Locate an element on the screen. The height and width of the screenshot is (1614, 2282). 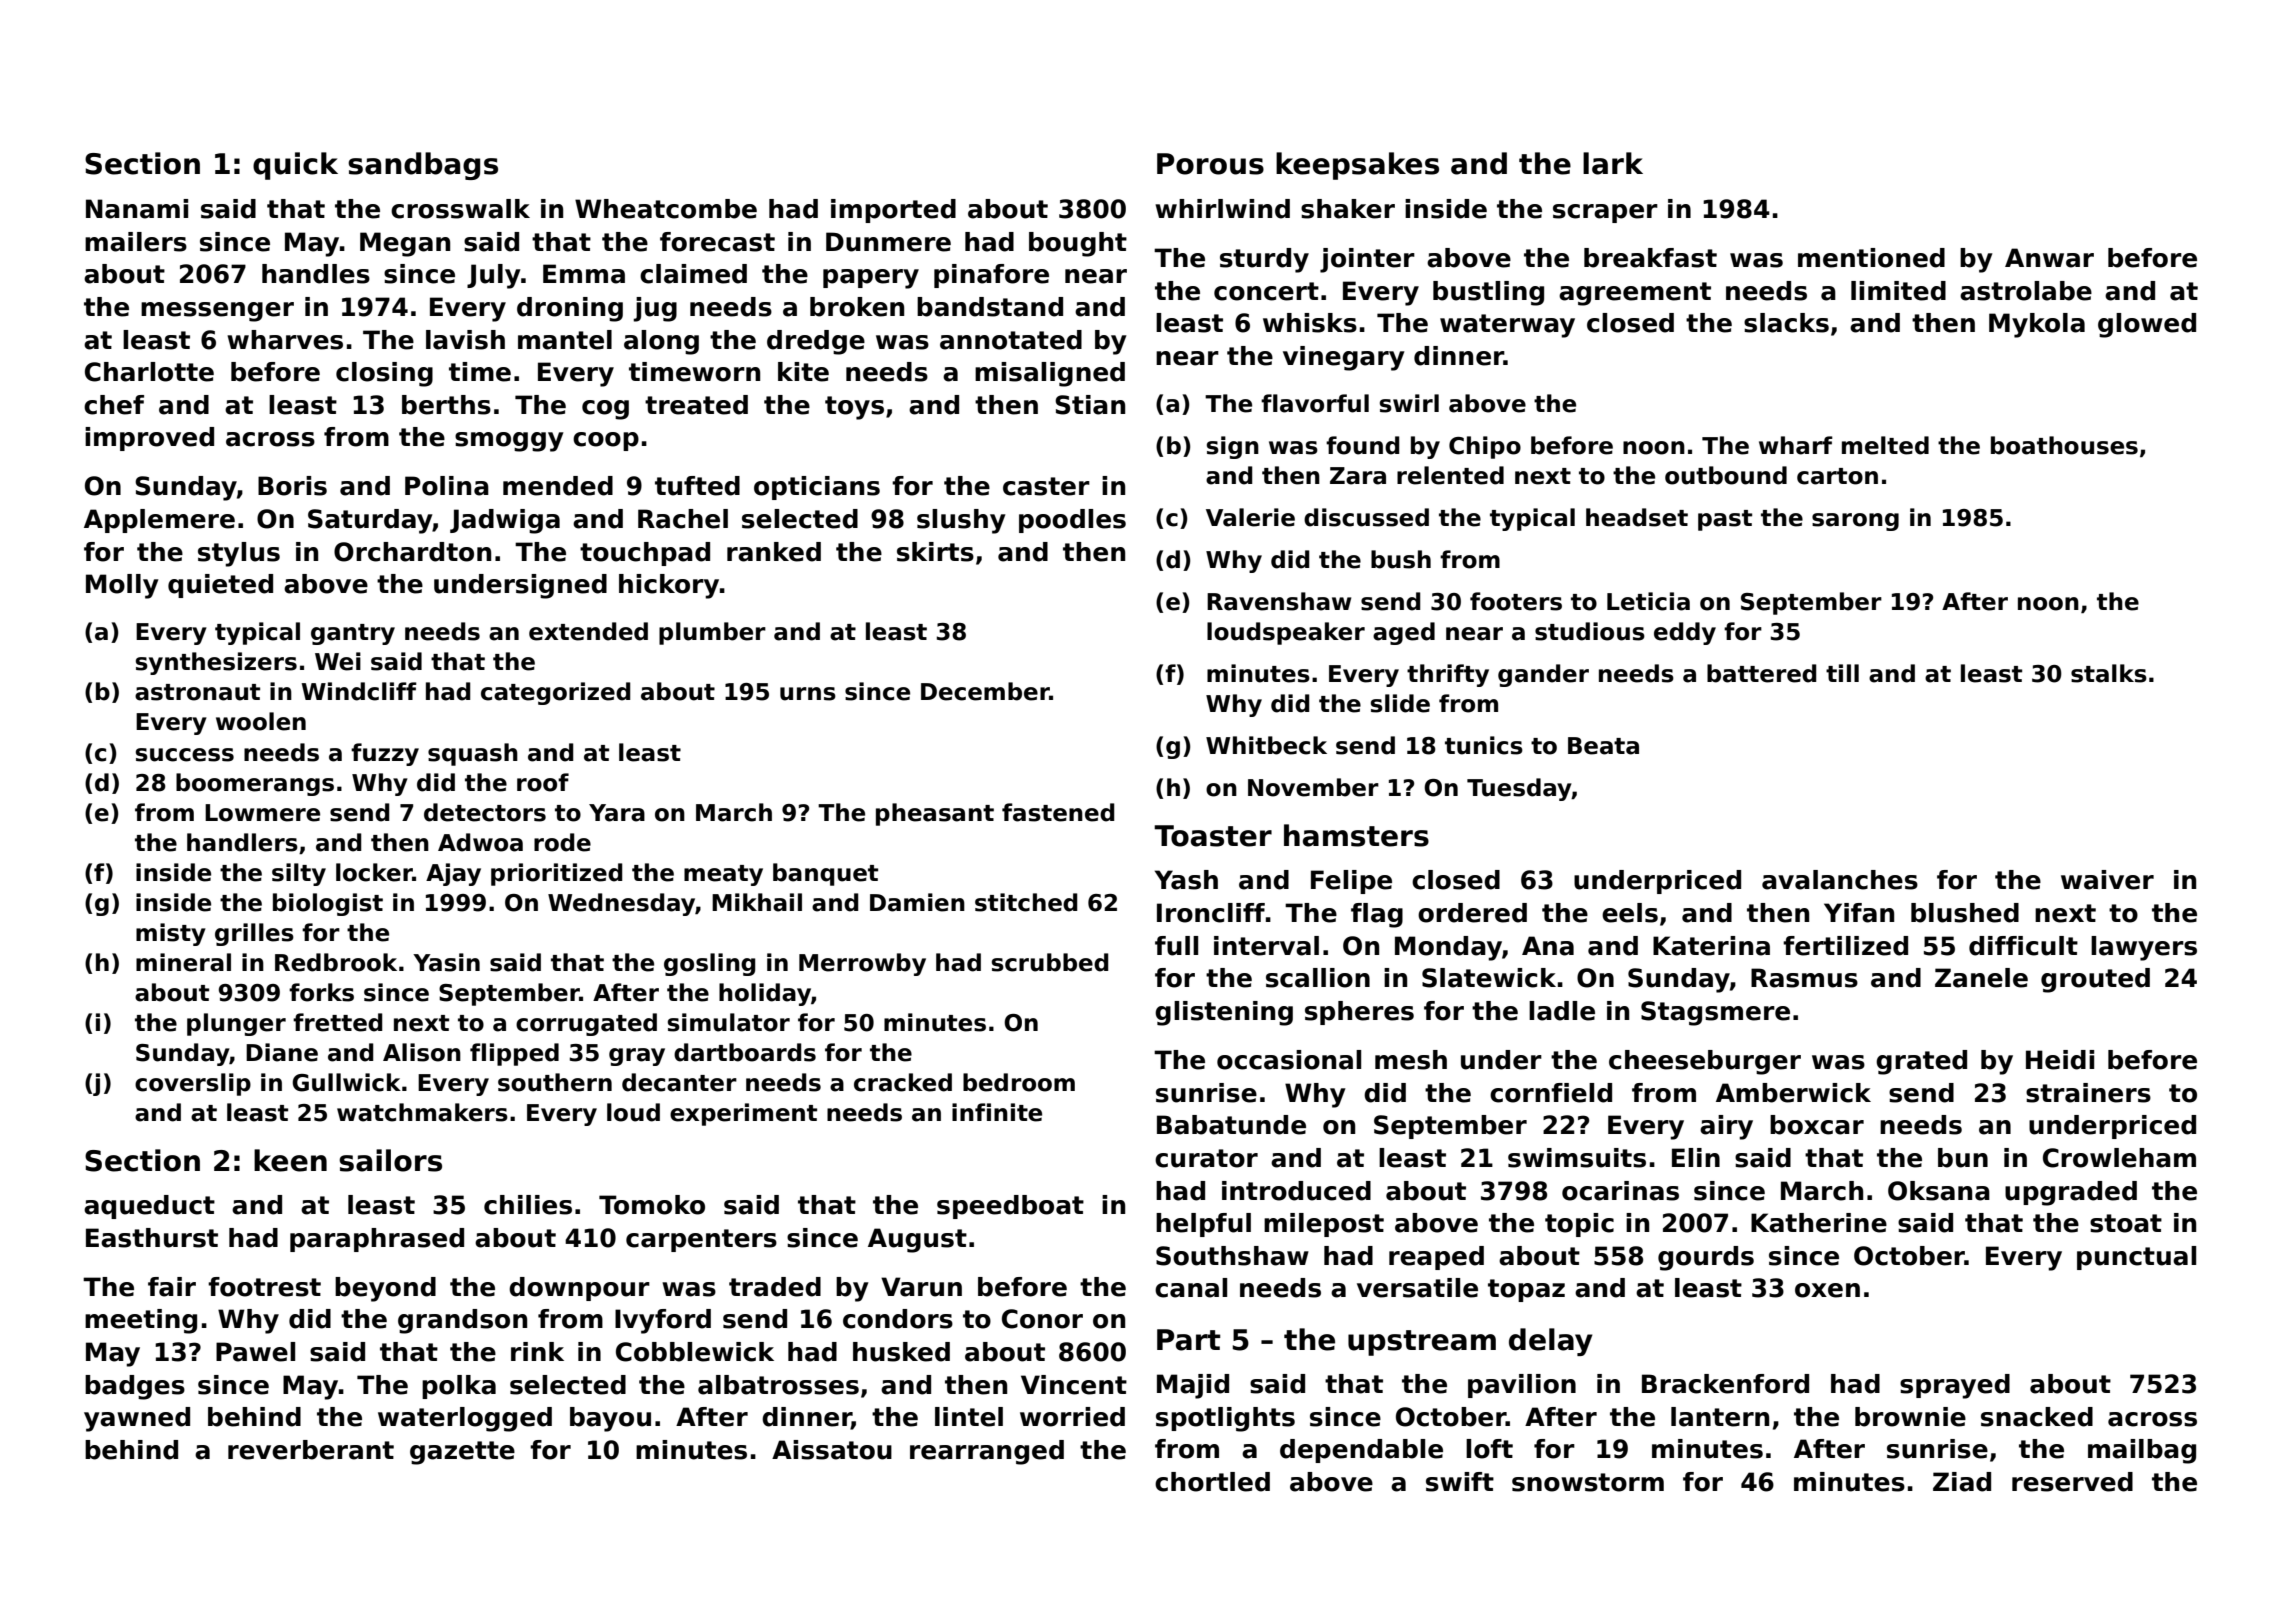
gourds is located at coordinates (1706, 1258).
